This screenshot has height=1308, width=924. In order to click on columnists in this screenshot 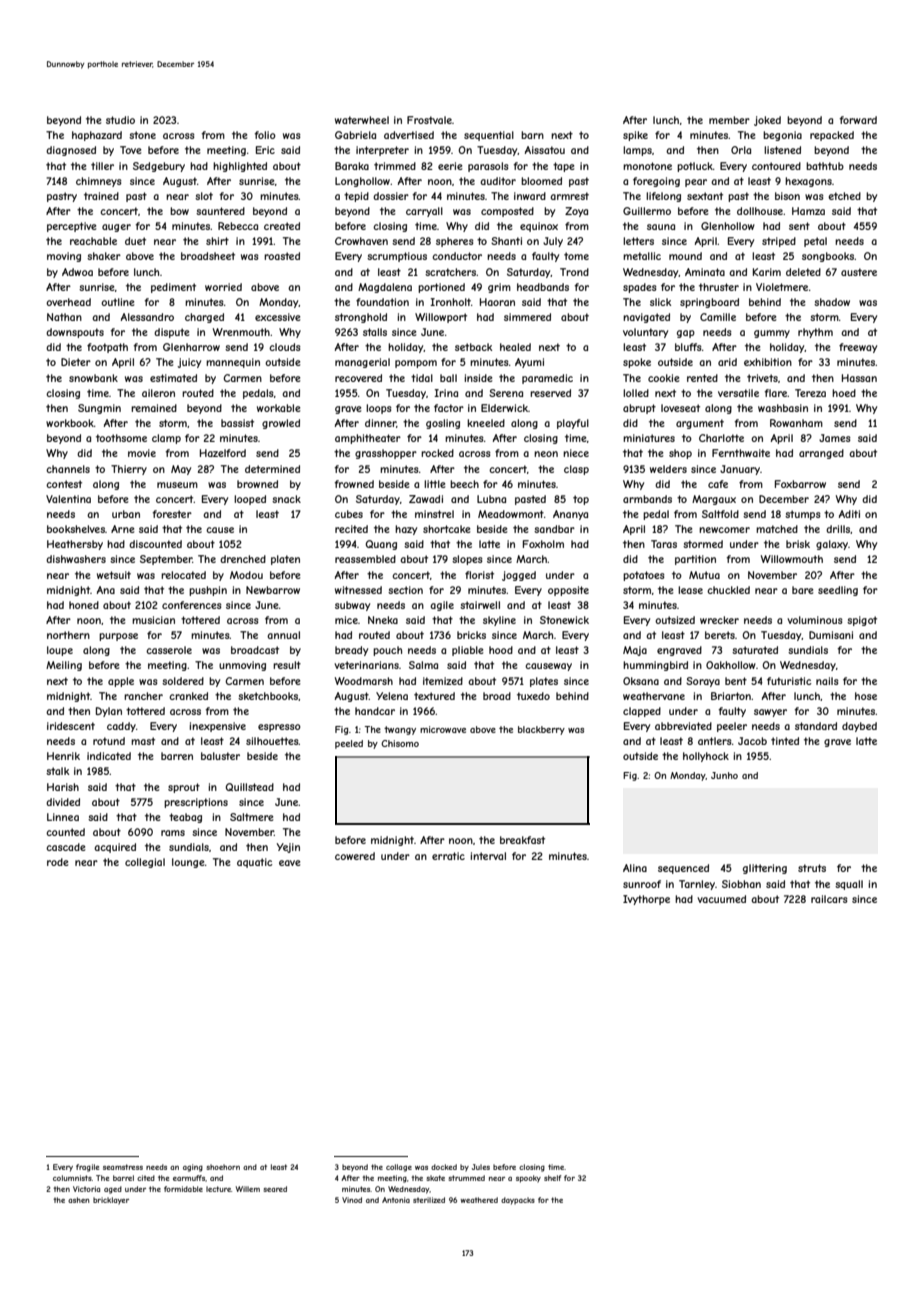, I will do `click(72, 1178)`.
